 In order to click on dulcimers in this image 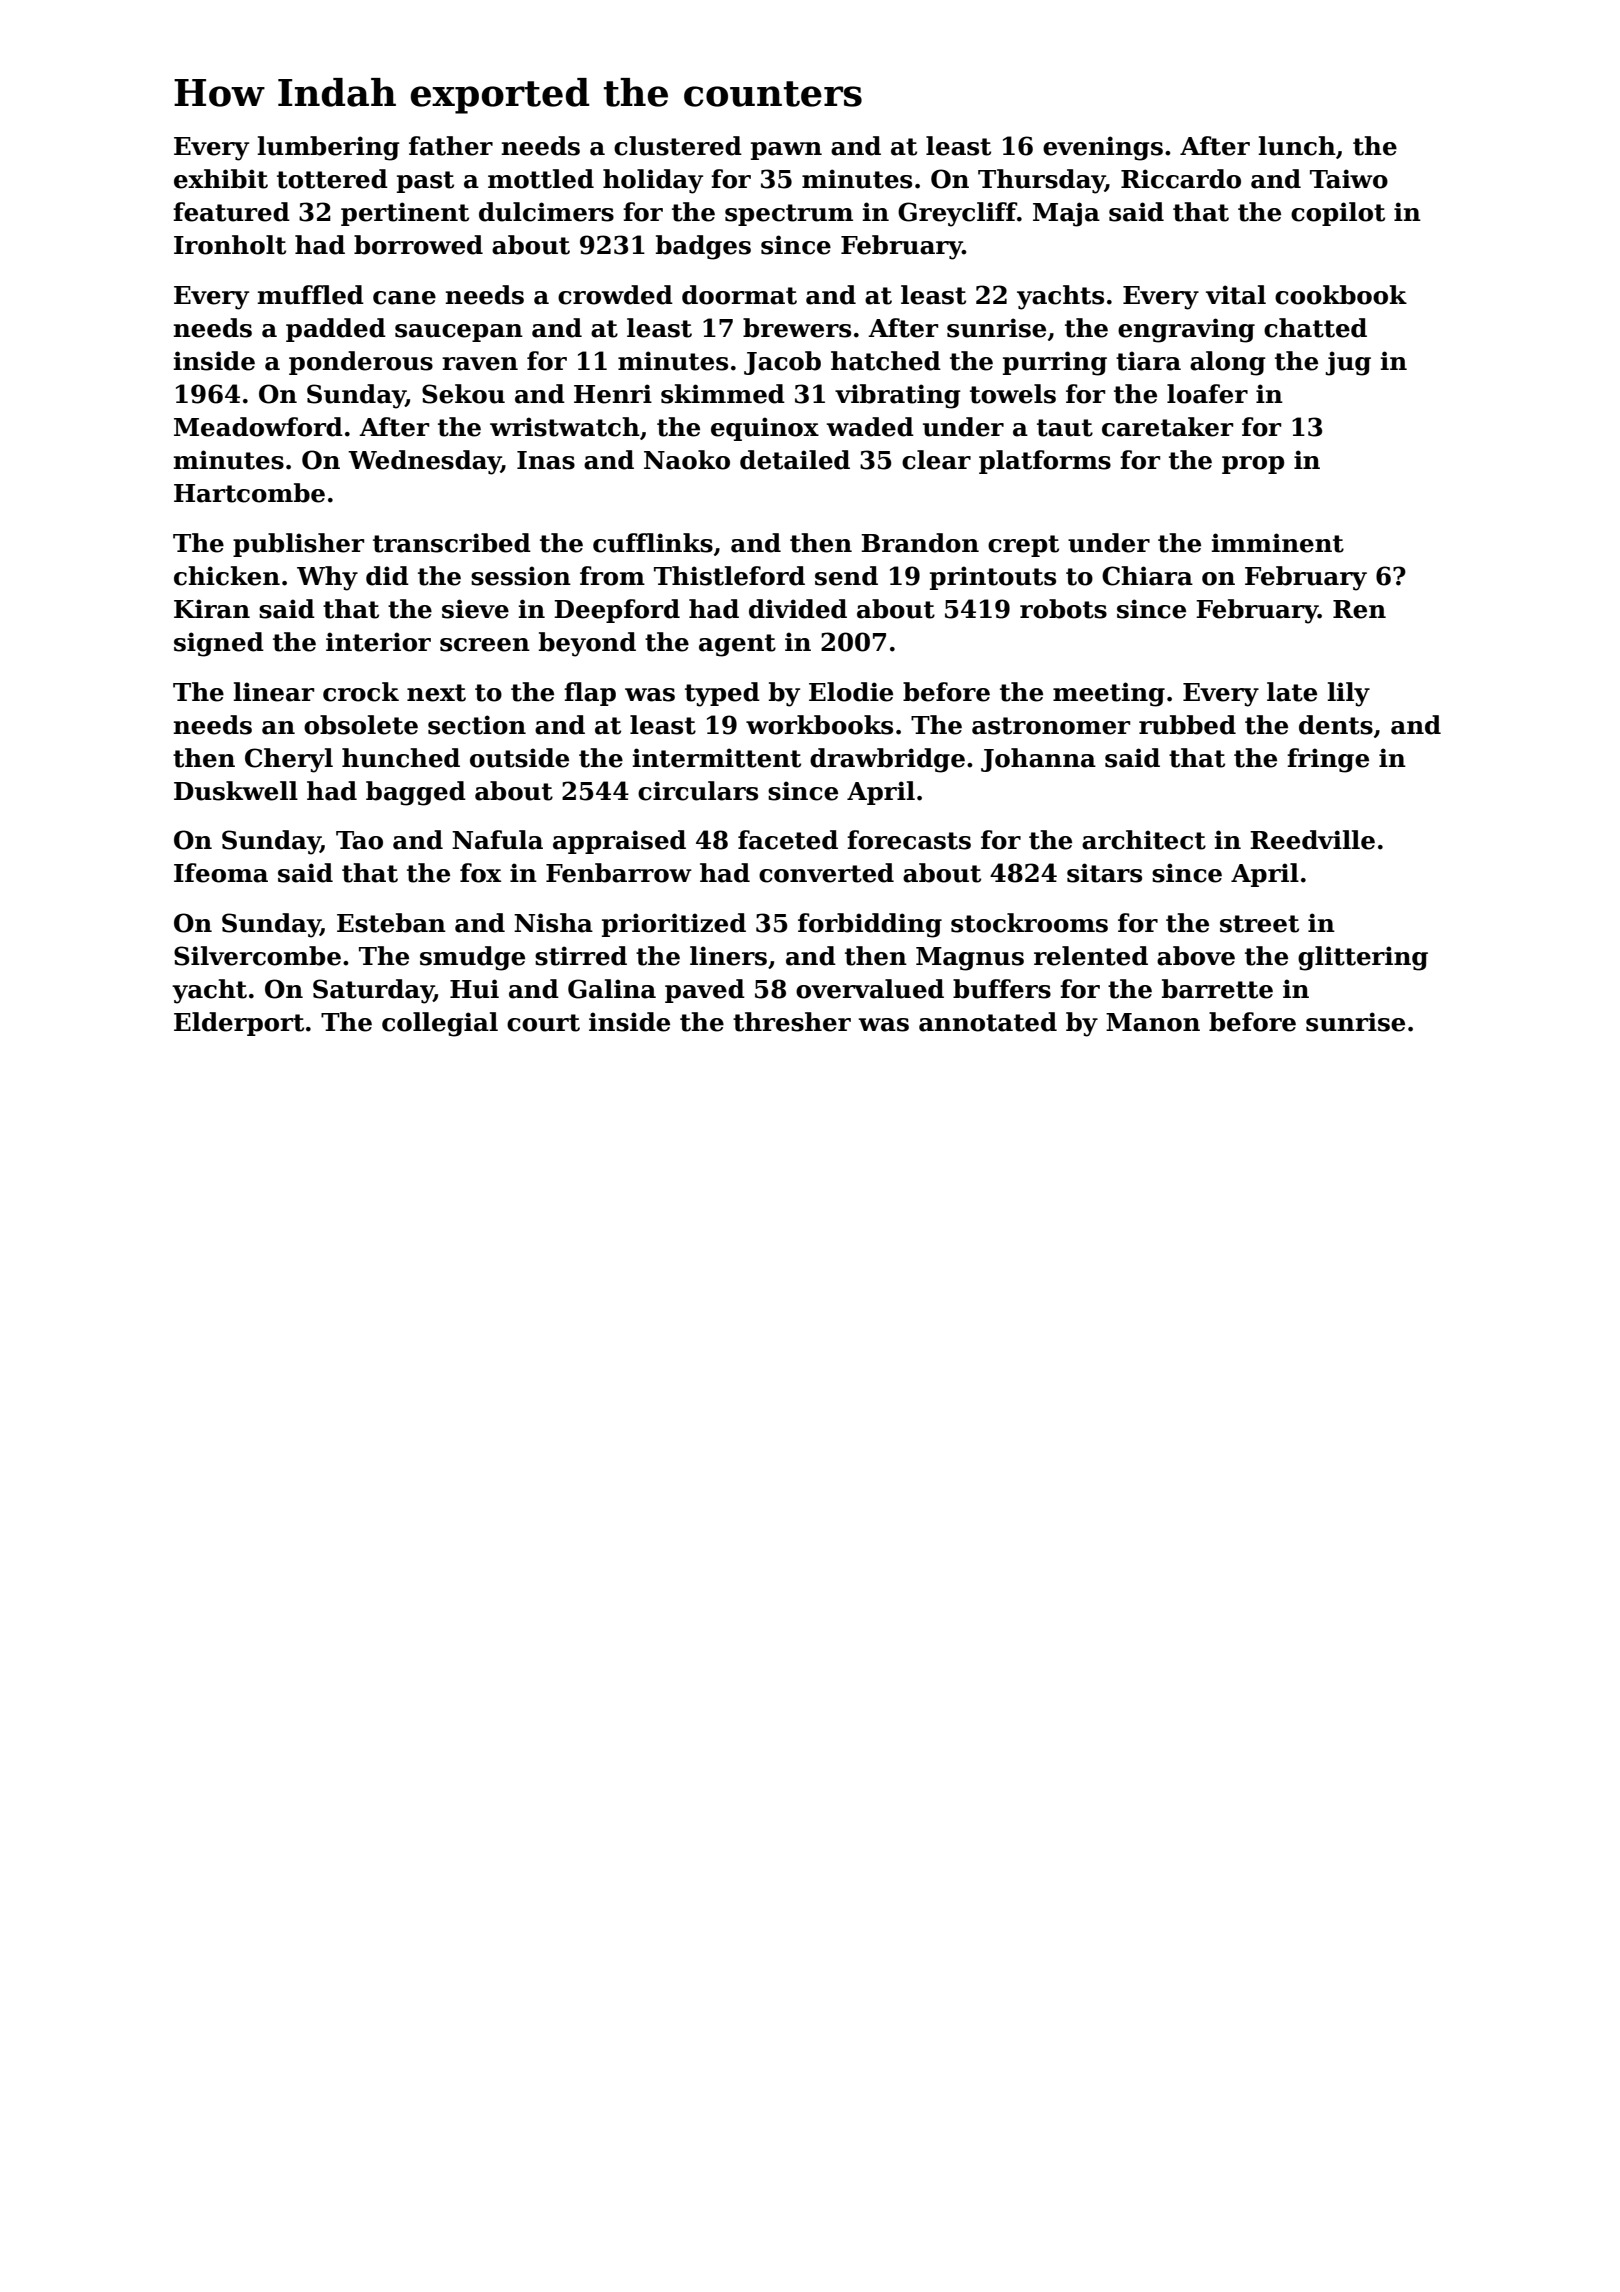, I will do `click(546, 212)`.
